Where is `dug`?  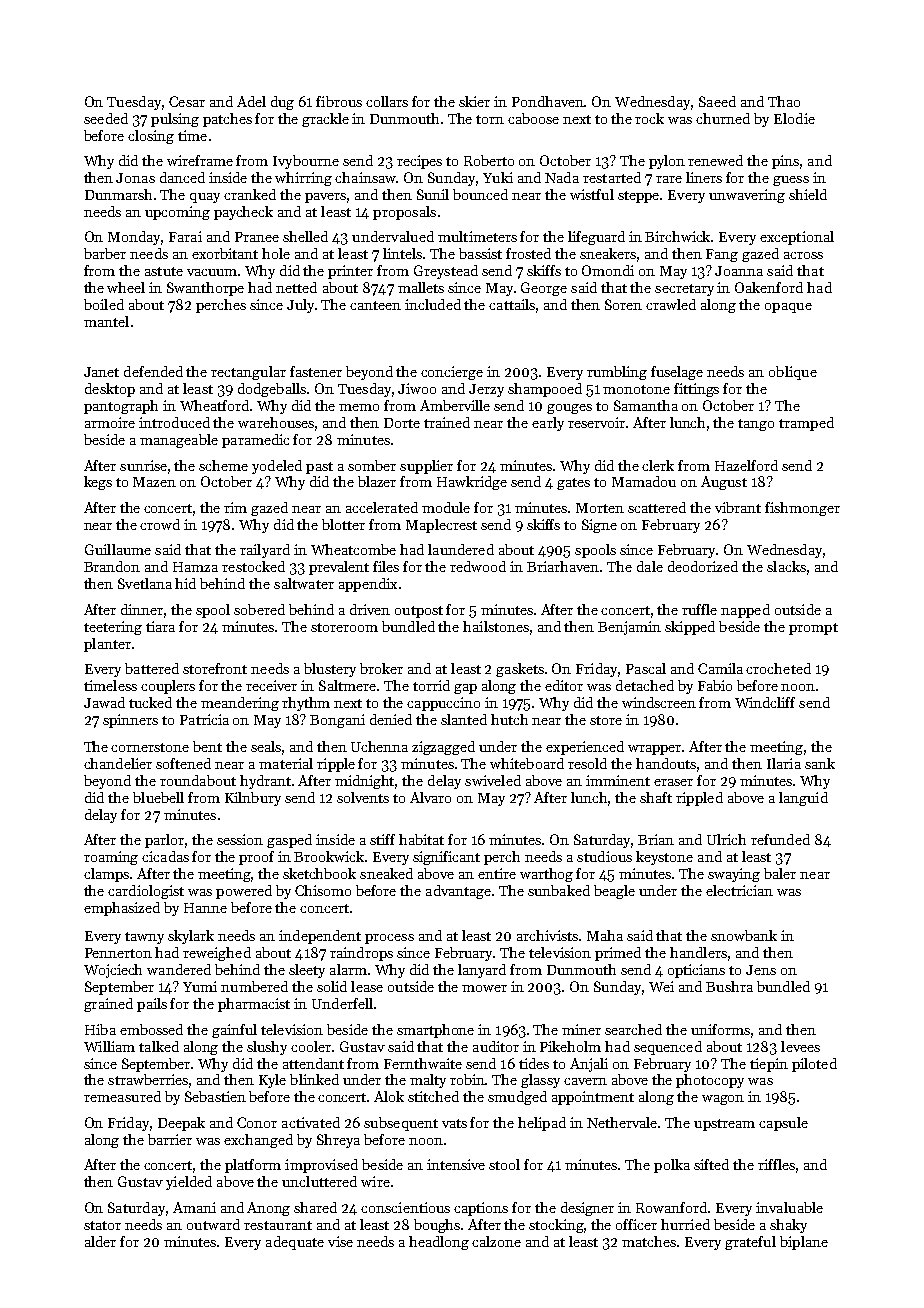
dug is located at coordinates (282, 103).
